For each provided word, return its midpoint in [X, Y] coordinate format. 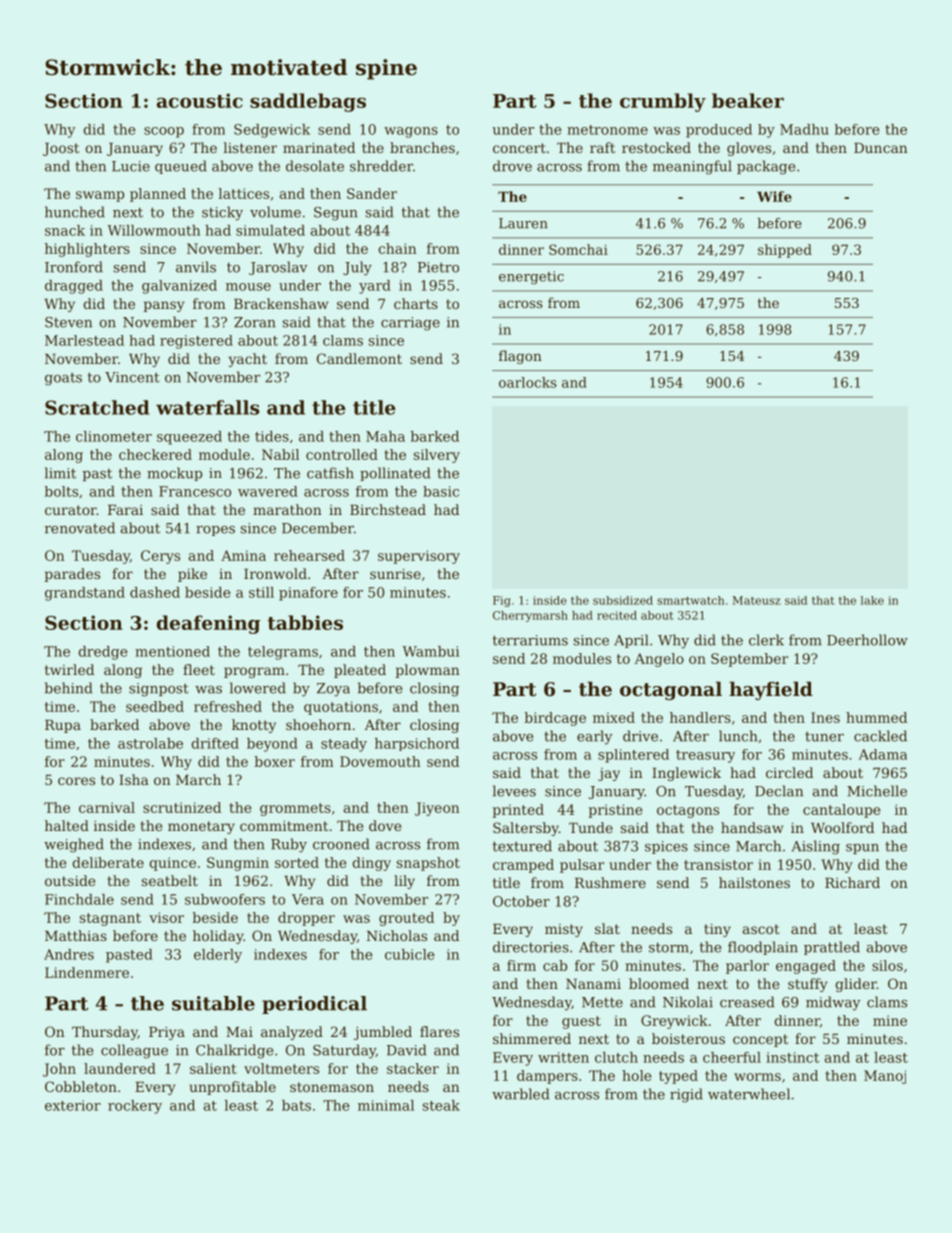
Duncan [881, 148]
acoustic [200, 100]
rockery [135, 1107]
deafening [208, 624]
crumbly [663, 102]
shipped [785, 251]
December [318, 528]
